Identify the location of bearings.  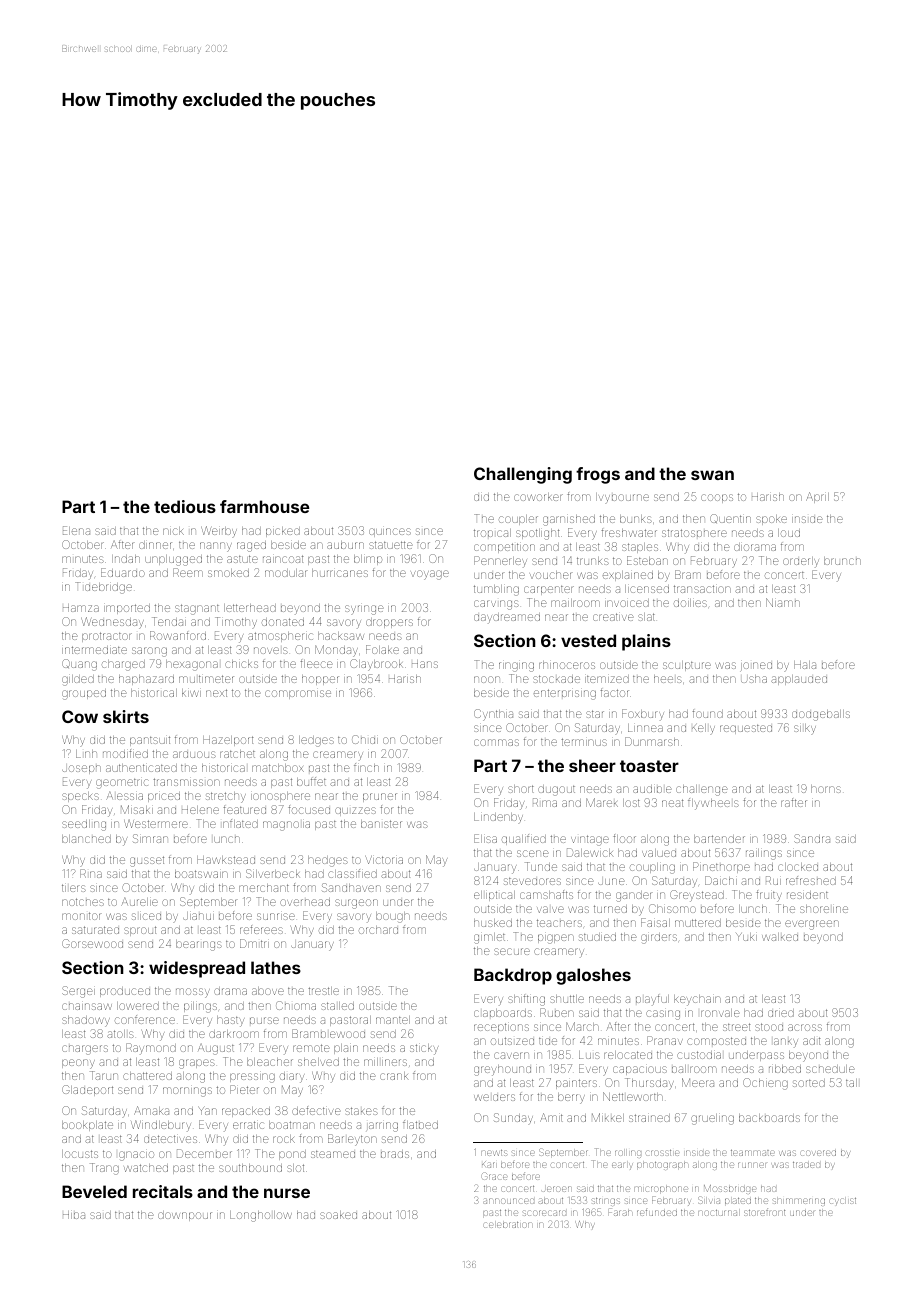
(199, 945).
